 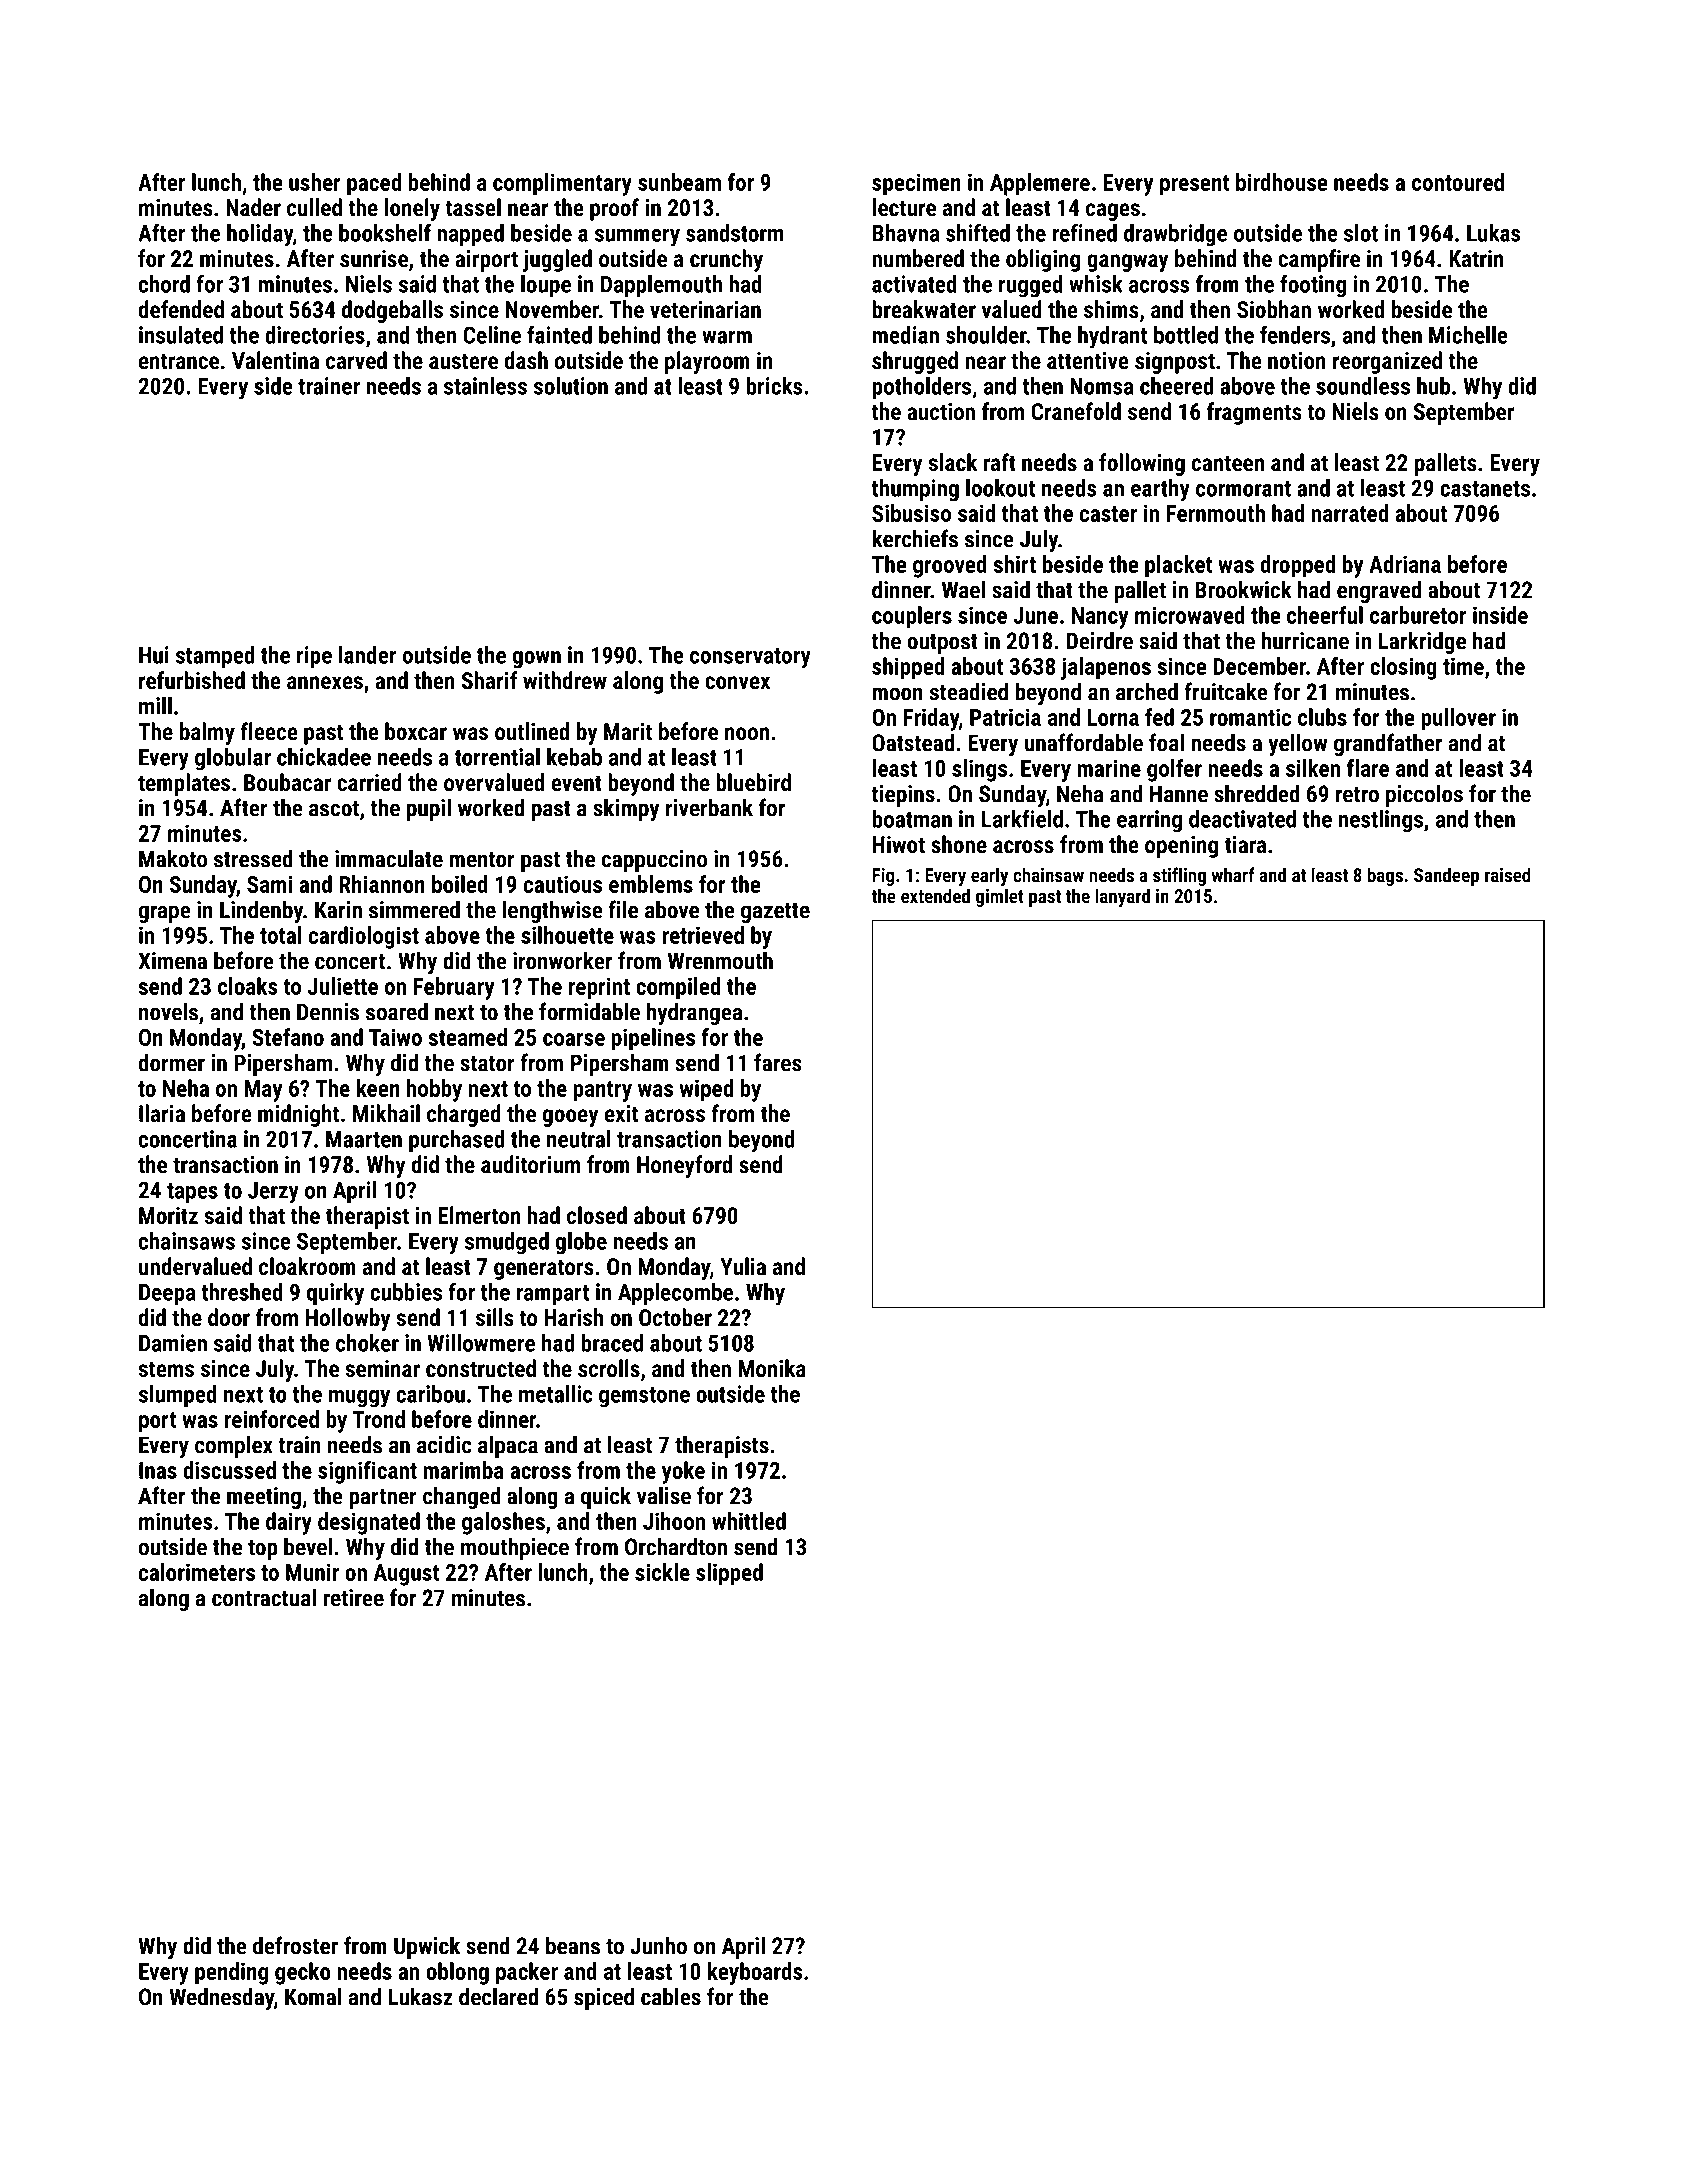 I want to click on Monika, so click(x=772, y=1368).
